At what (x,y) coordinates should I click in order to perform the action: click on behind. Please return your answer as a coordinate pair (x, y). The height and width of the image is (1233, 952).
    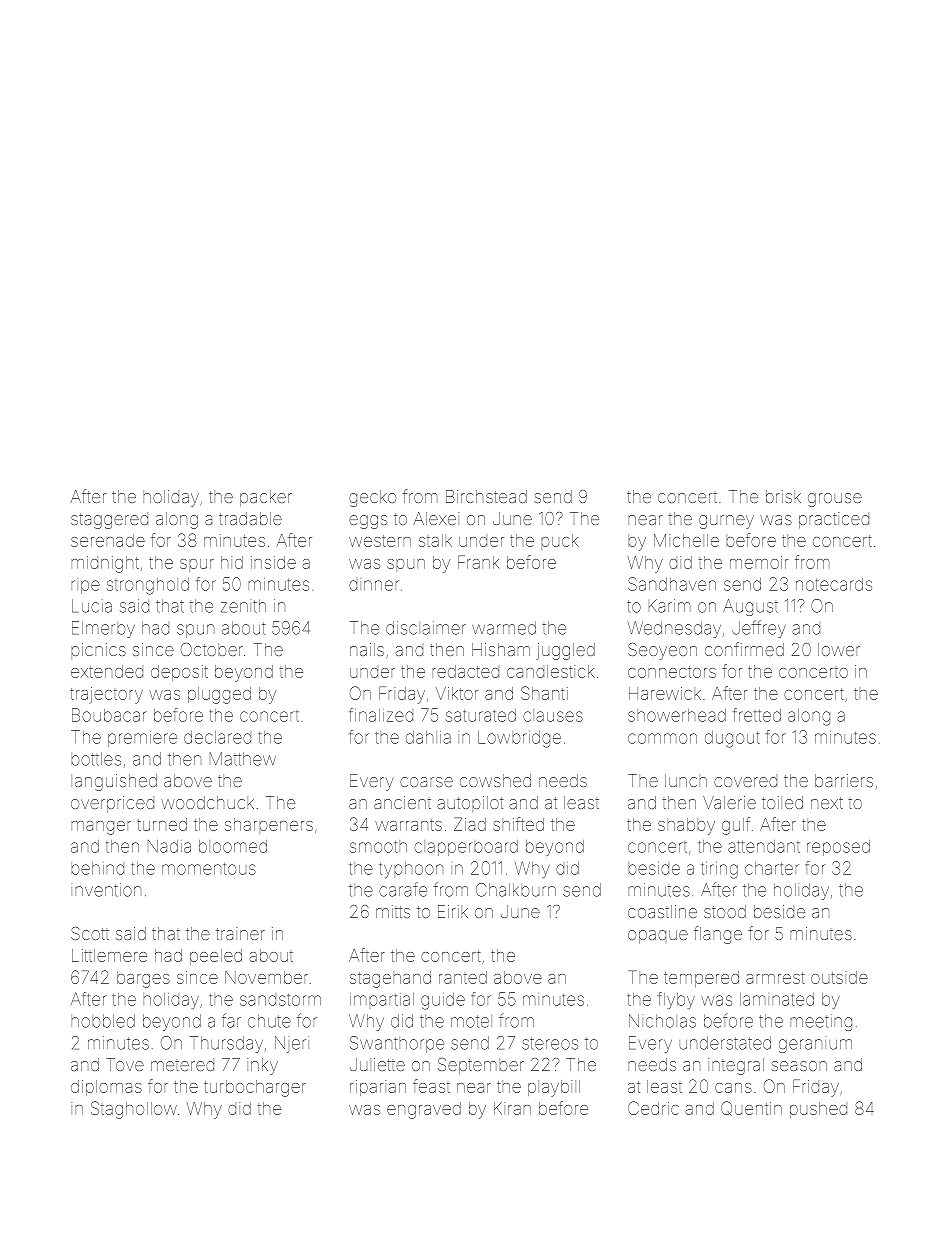
    Looking at the image, I should click on (97, 868).
